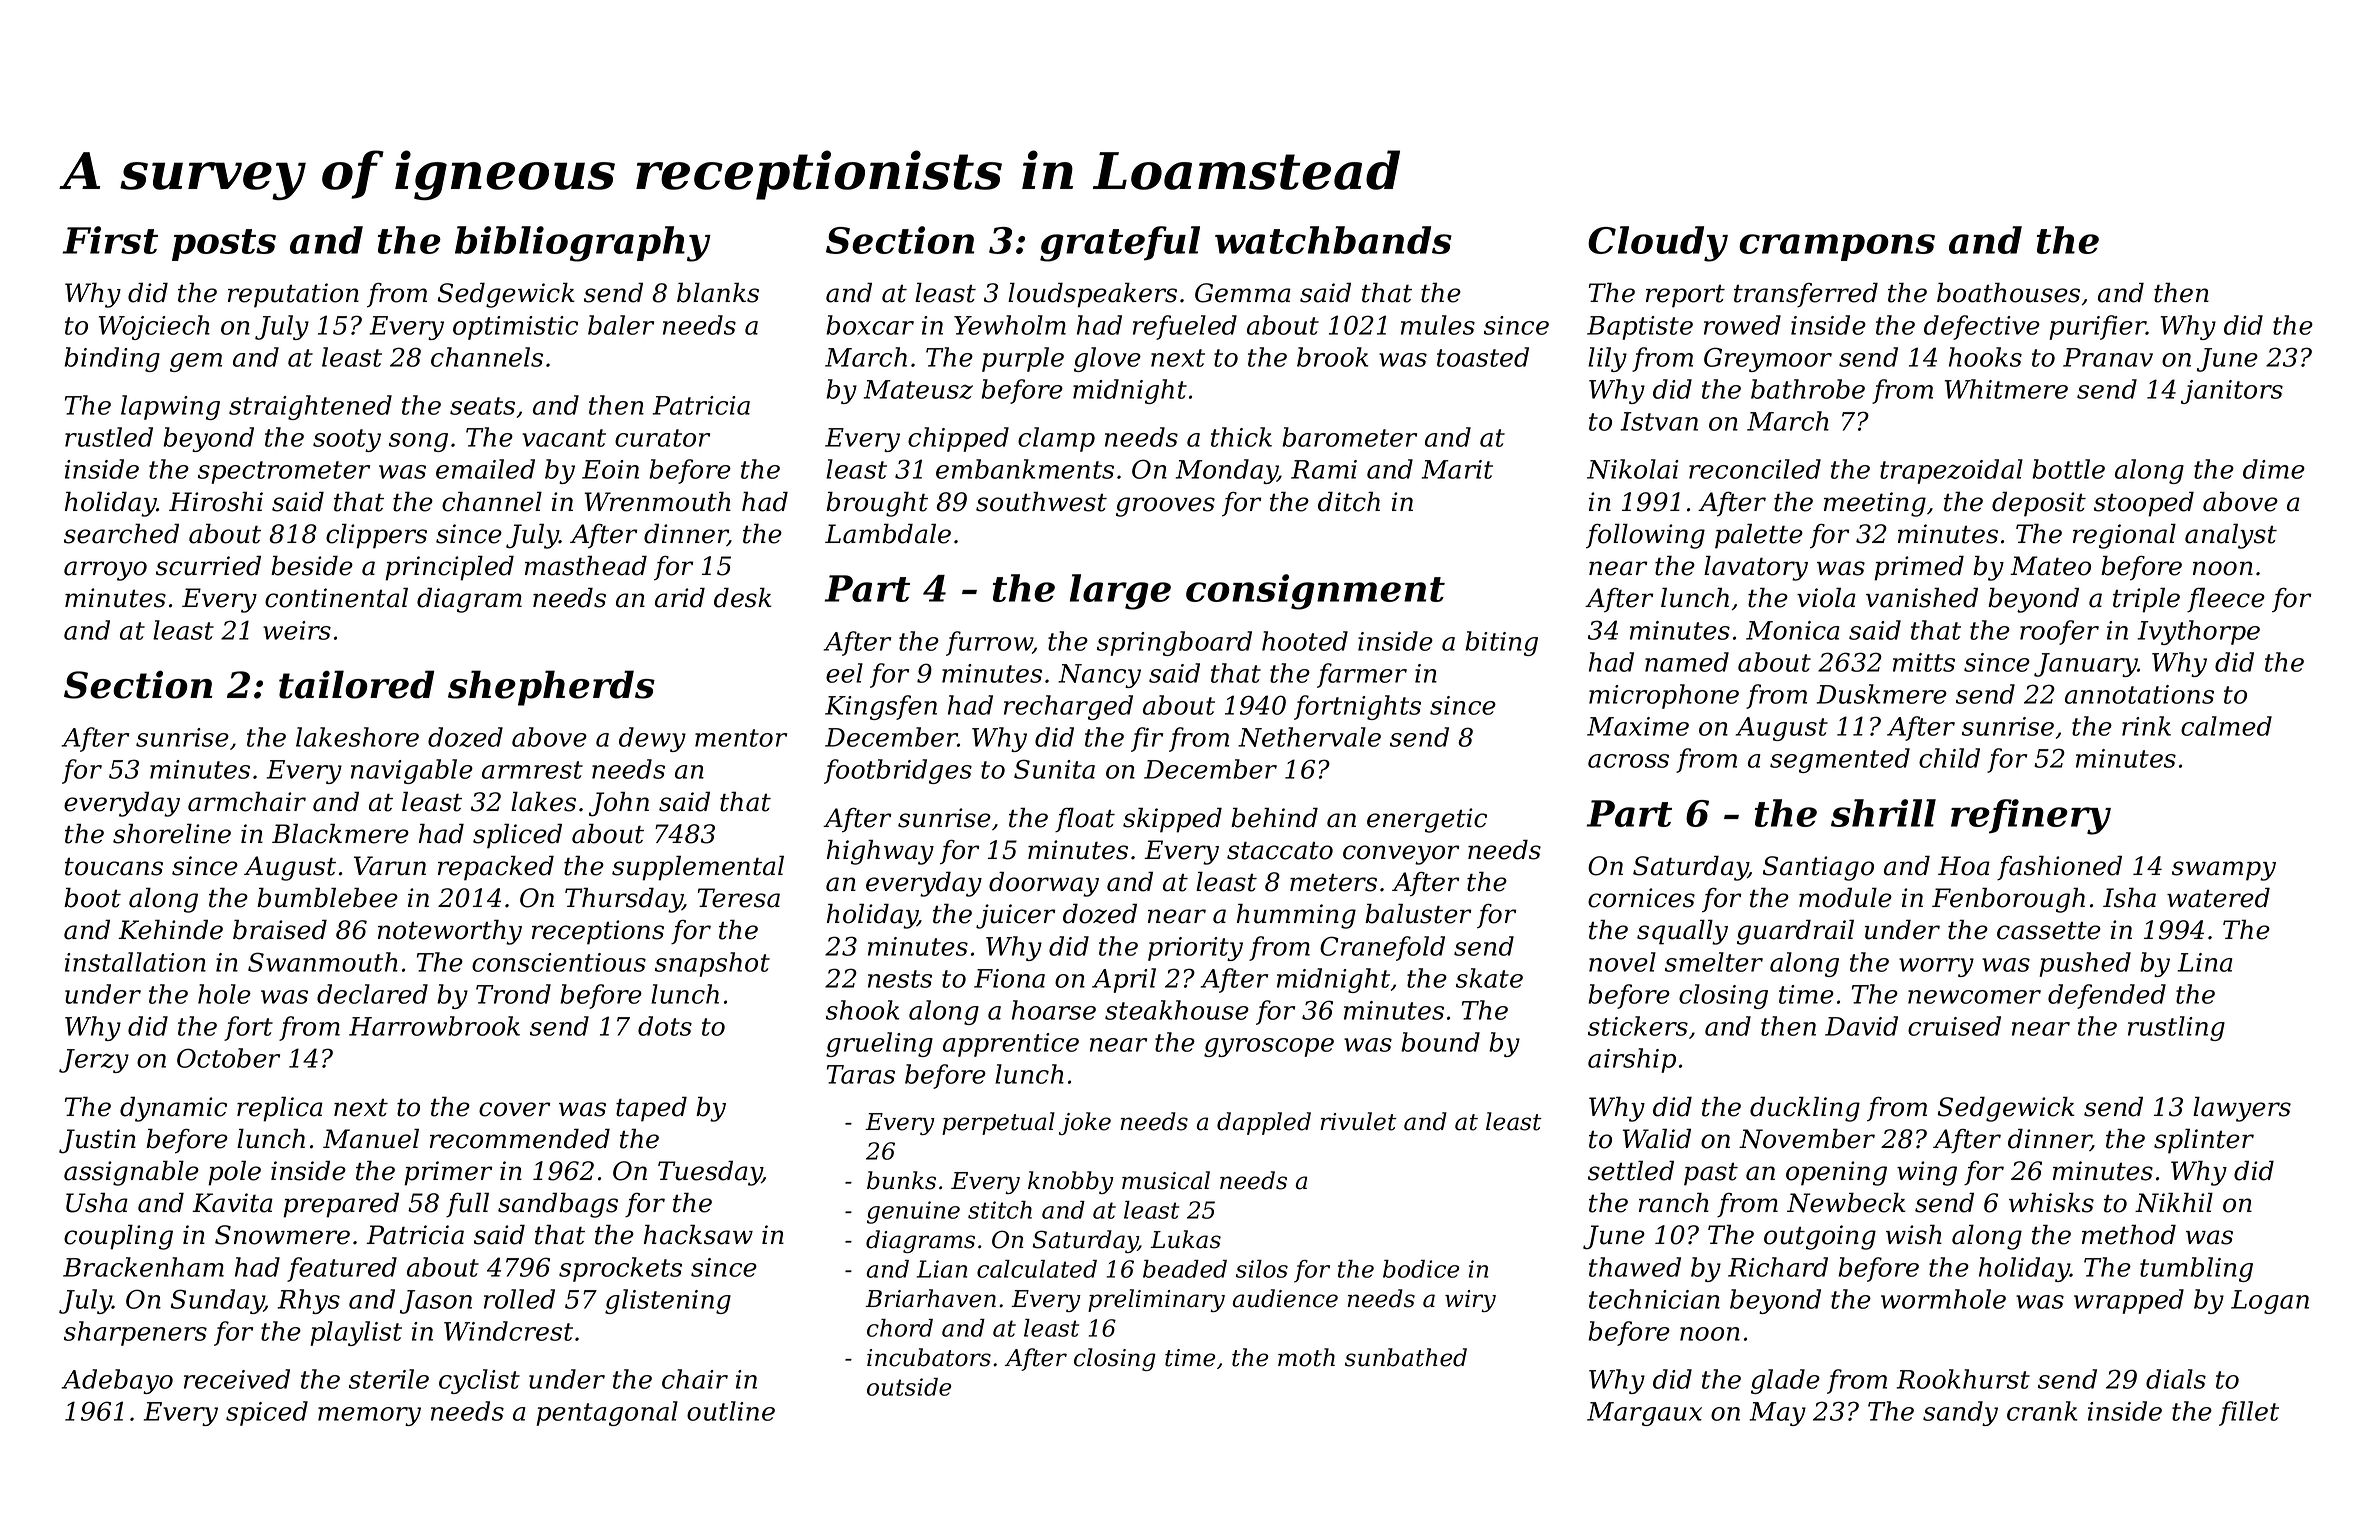 Image resolution: width=2380 pixels, height=1540 pixels. What do you see at coordinates (1358, 1121) in the screenshot?
I see `rivulet` at bounding box center [1358, 1121].
